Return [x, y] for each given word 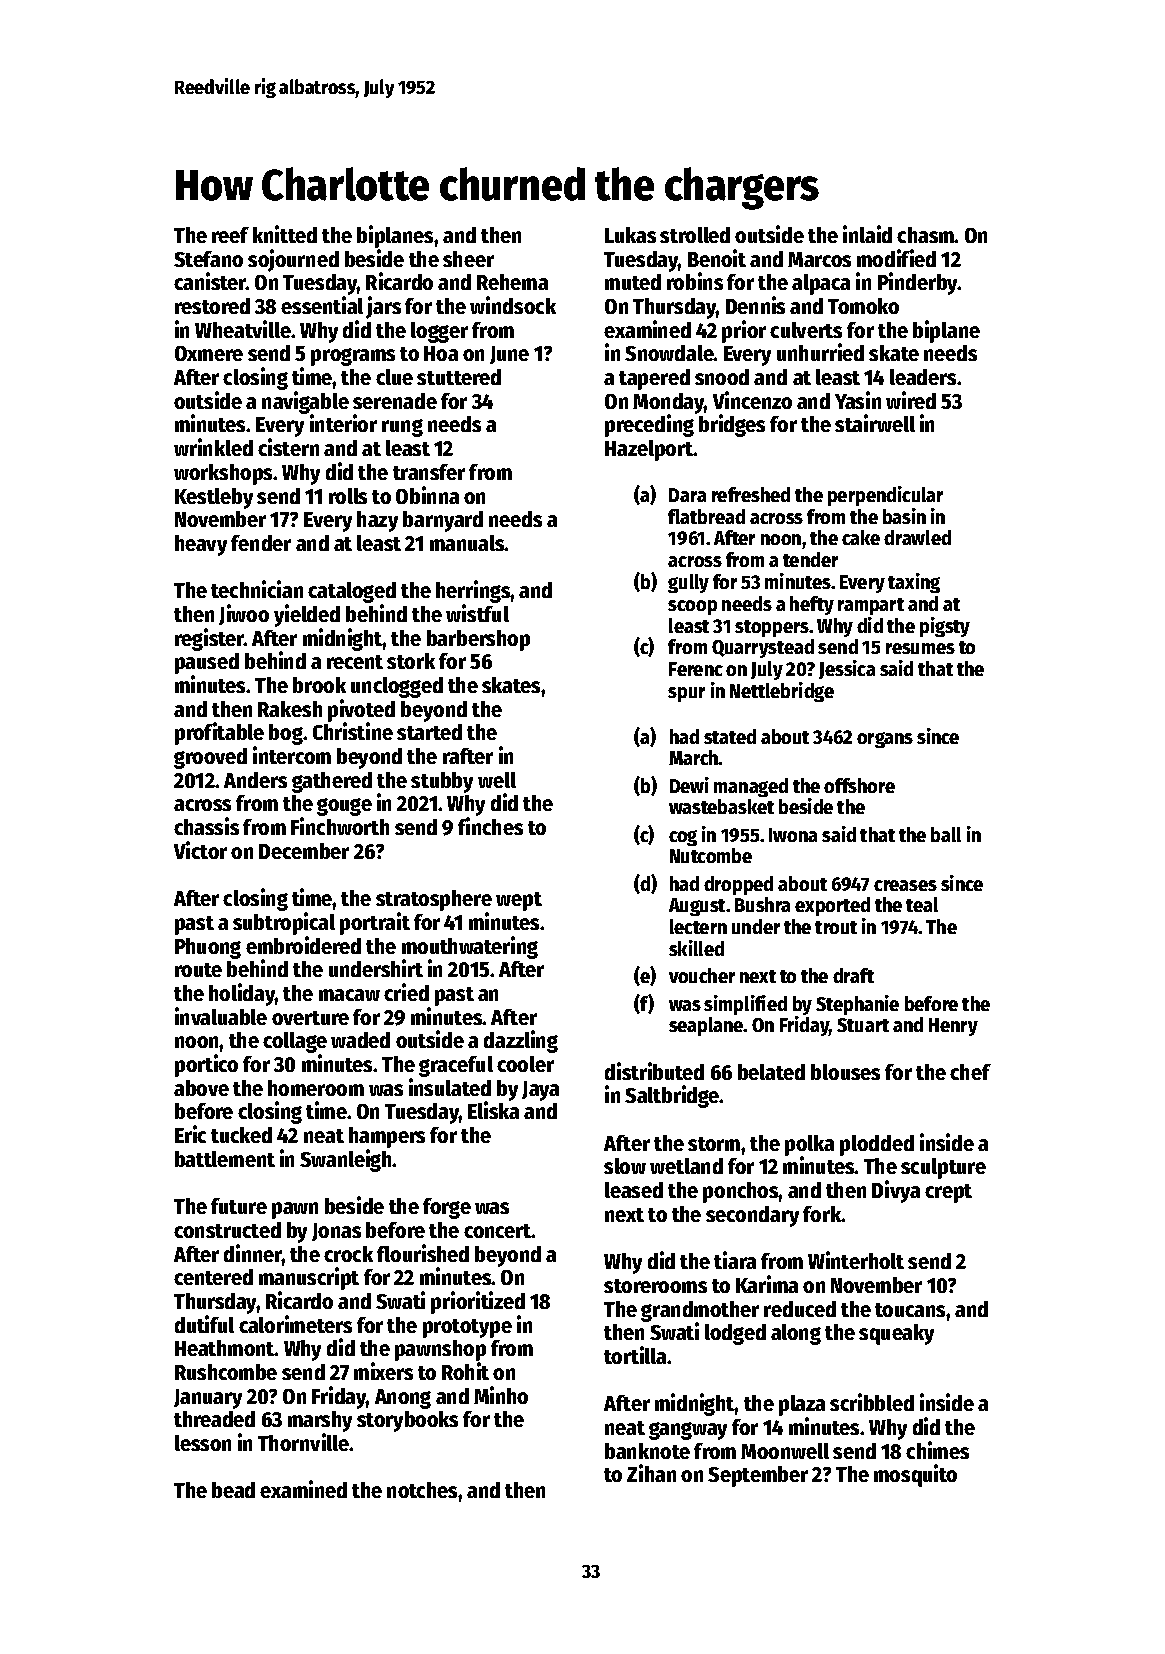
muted [633, 282]
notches [422, 1490]
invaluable [221, 1016]
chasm [926, 235]
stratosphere [434, 900]
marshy [320, 1421]
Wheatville [243, 329]
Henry [953, 1027]
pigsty [945, 627]
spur [686, 694]
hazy [377, 521]
